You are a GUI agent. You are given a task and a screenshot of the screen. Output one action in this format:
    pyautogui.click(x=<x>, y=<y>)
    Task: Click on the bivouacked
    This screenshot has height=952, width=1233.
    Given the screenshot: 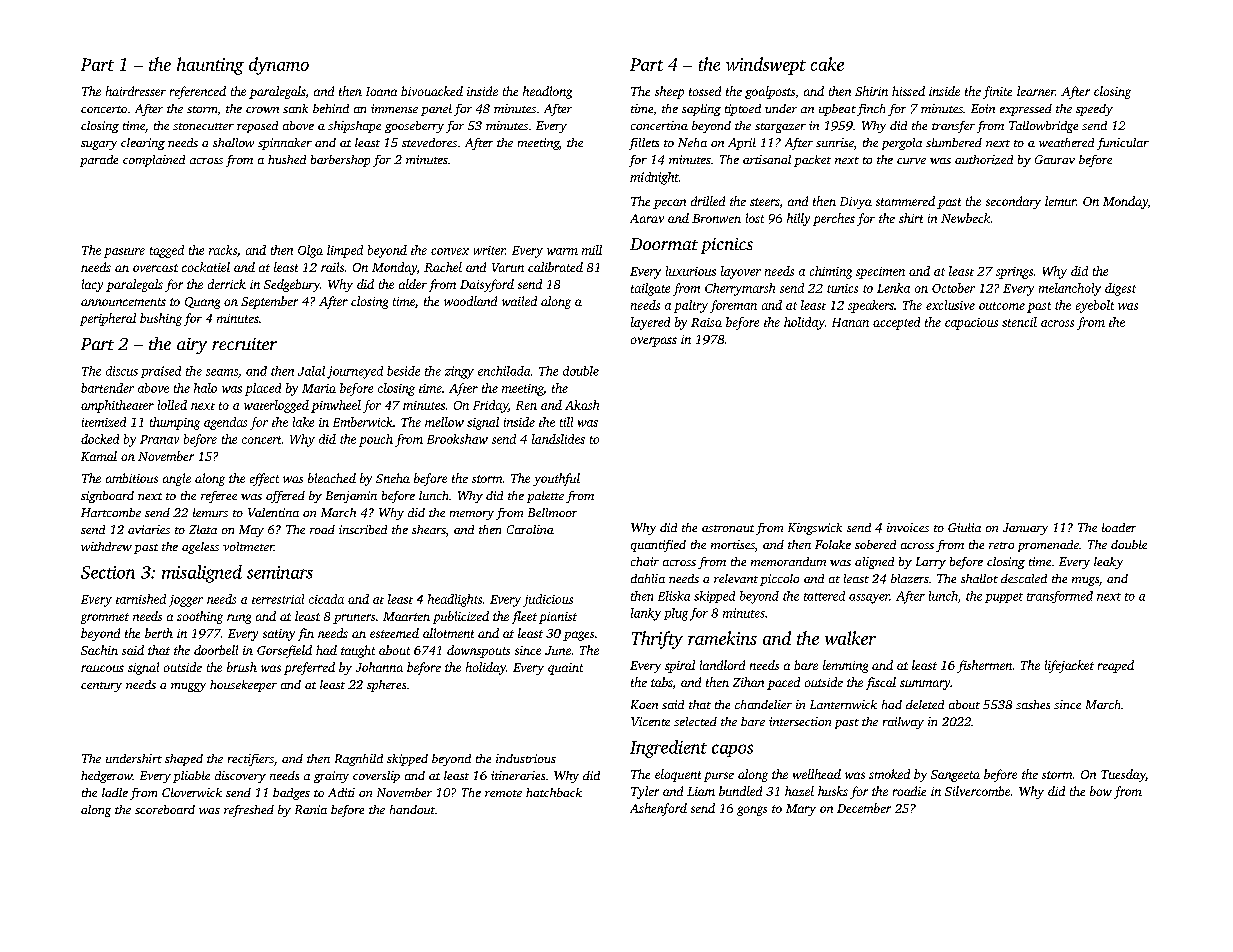 What is the action you would take?
    pyautogui.click(x=432, y=91)
